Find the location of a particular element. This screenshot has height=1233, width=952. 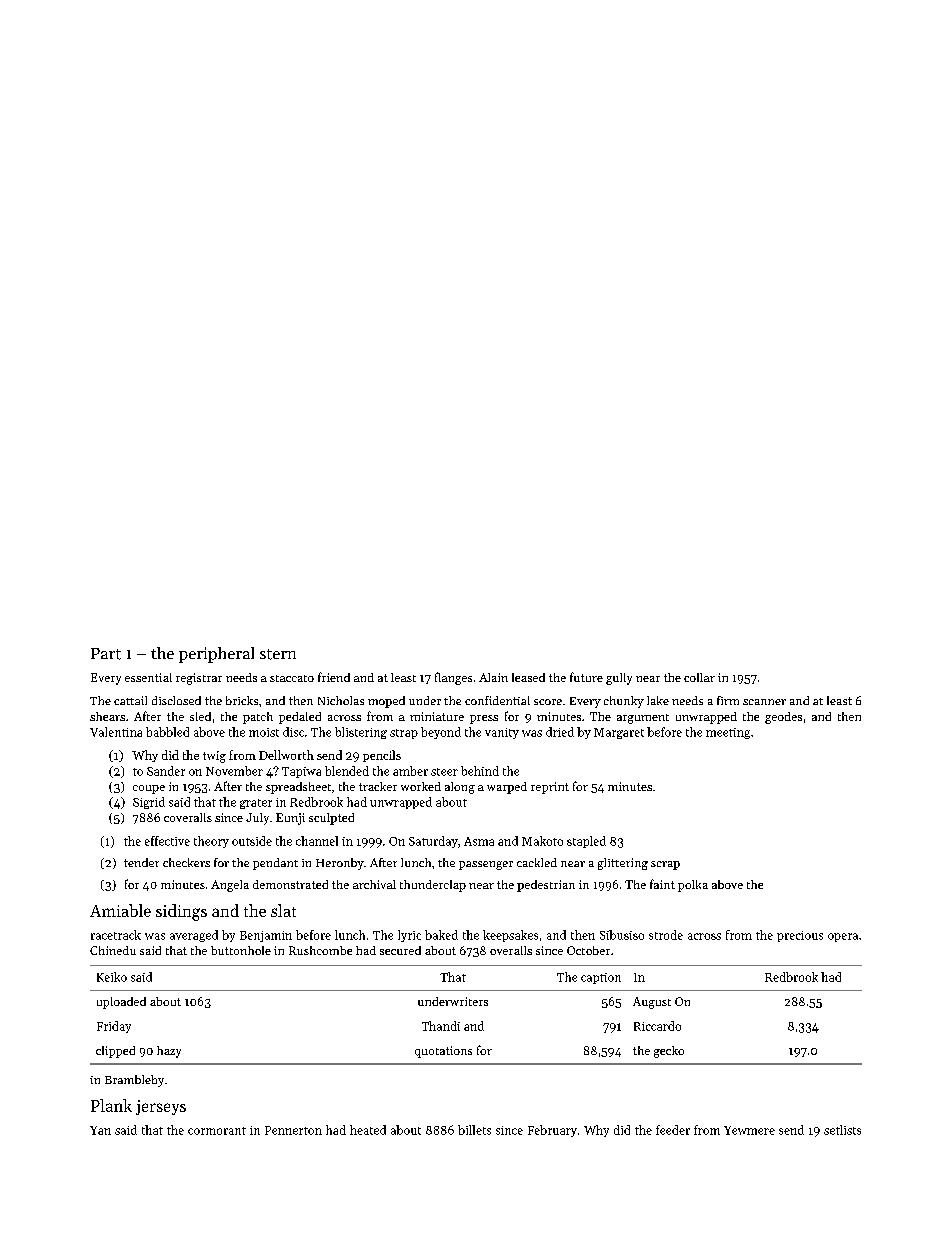

clipped is located at coordinates (115, 1052).
